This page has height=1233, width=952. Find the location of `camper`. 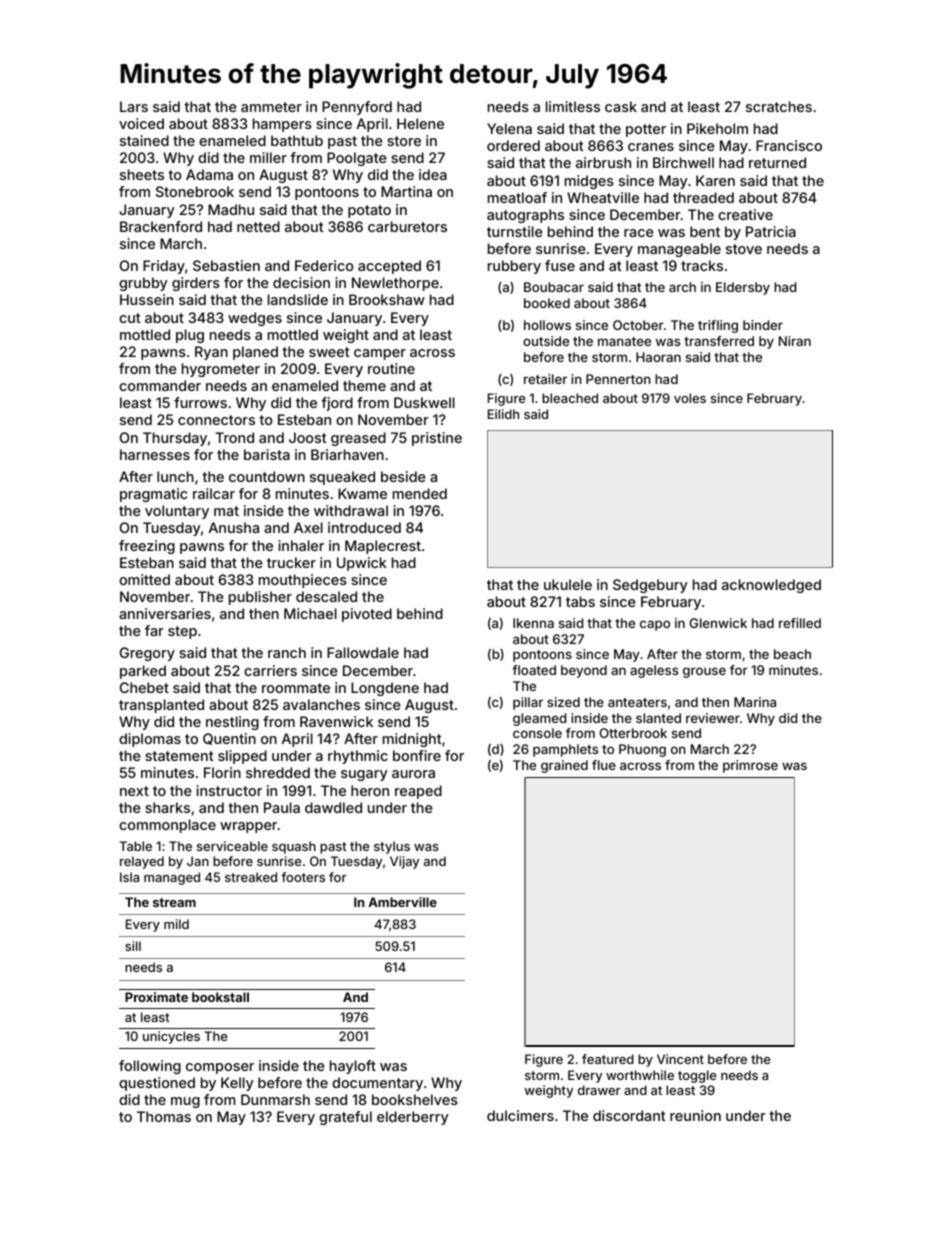

camper is located at coordinates (380, 354).
